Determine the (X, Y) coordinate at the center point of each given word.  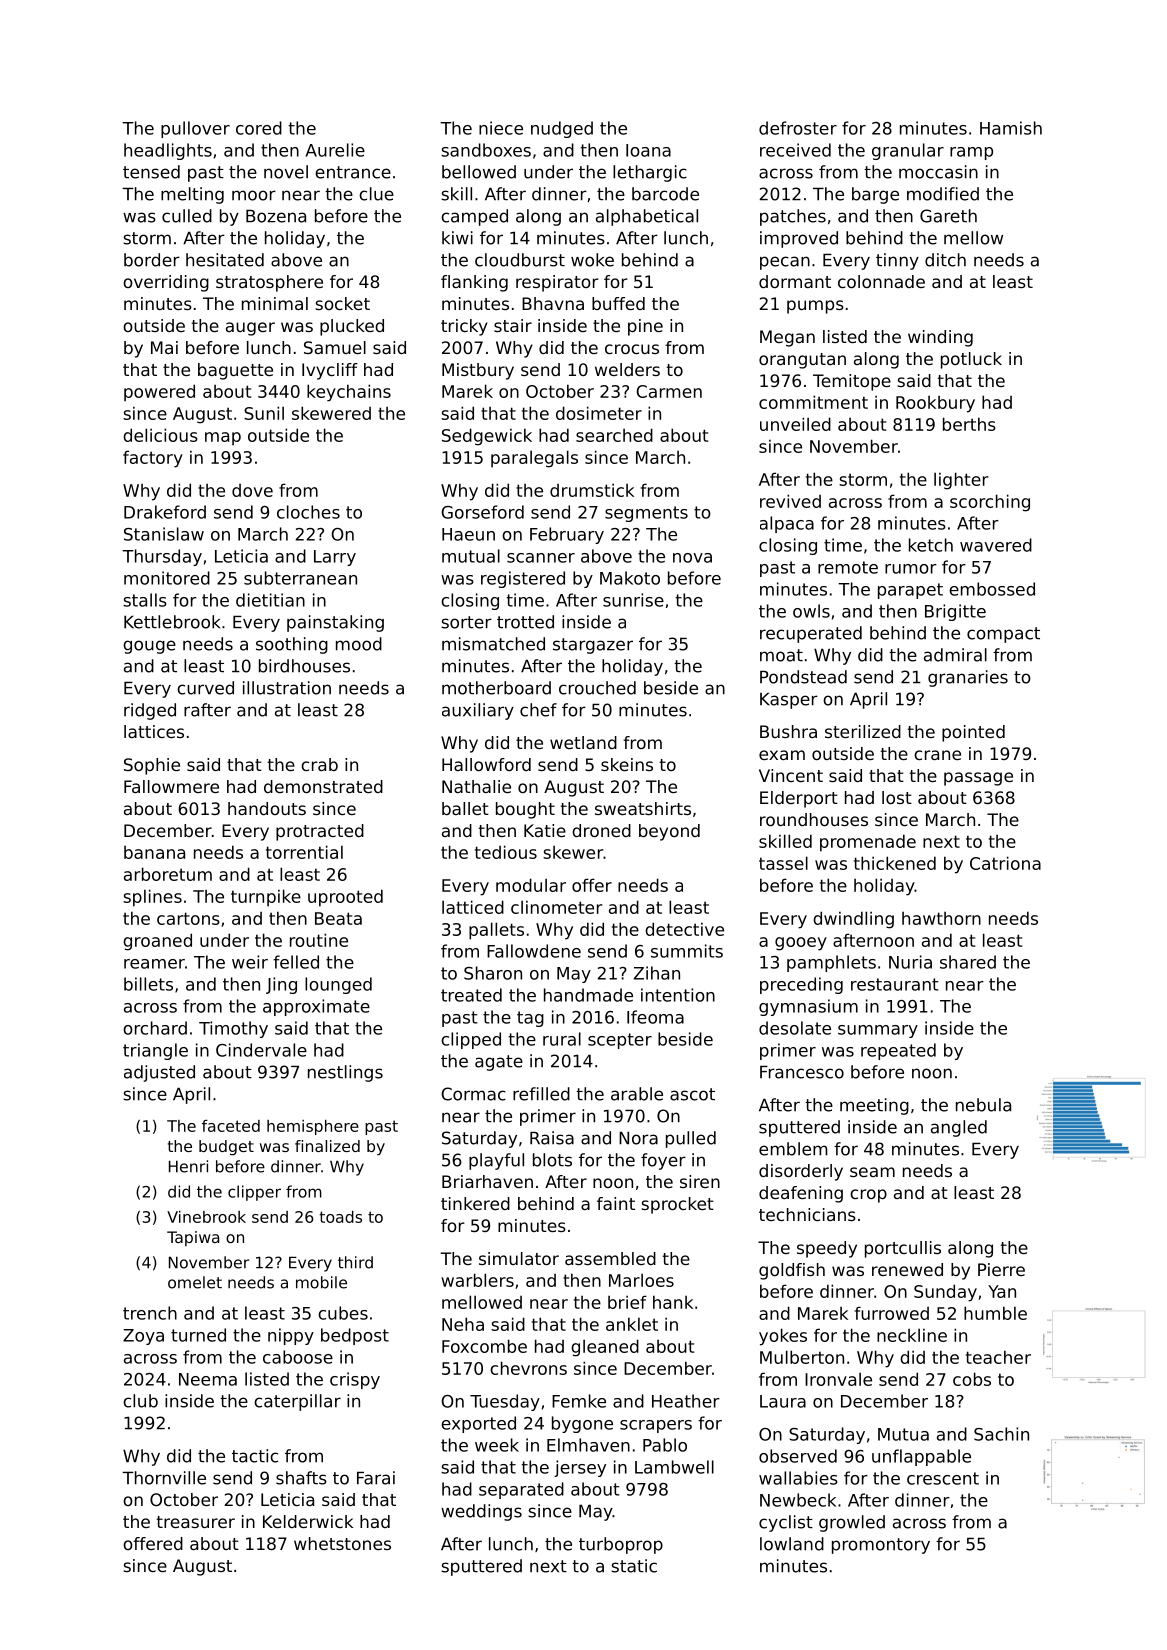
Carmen (669, 391)
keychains (349, 393)
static (634, 1566)
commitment (813, 402)
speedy (827, 1249)
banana (154, 852)
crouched (597, 688)
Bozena (276, 216)
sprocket (677, 1205)
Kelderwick (308, 1521)
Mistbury (478, 371)
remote (848, 567)
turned (198, 1335)
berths (969, 424)
